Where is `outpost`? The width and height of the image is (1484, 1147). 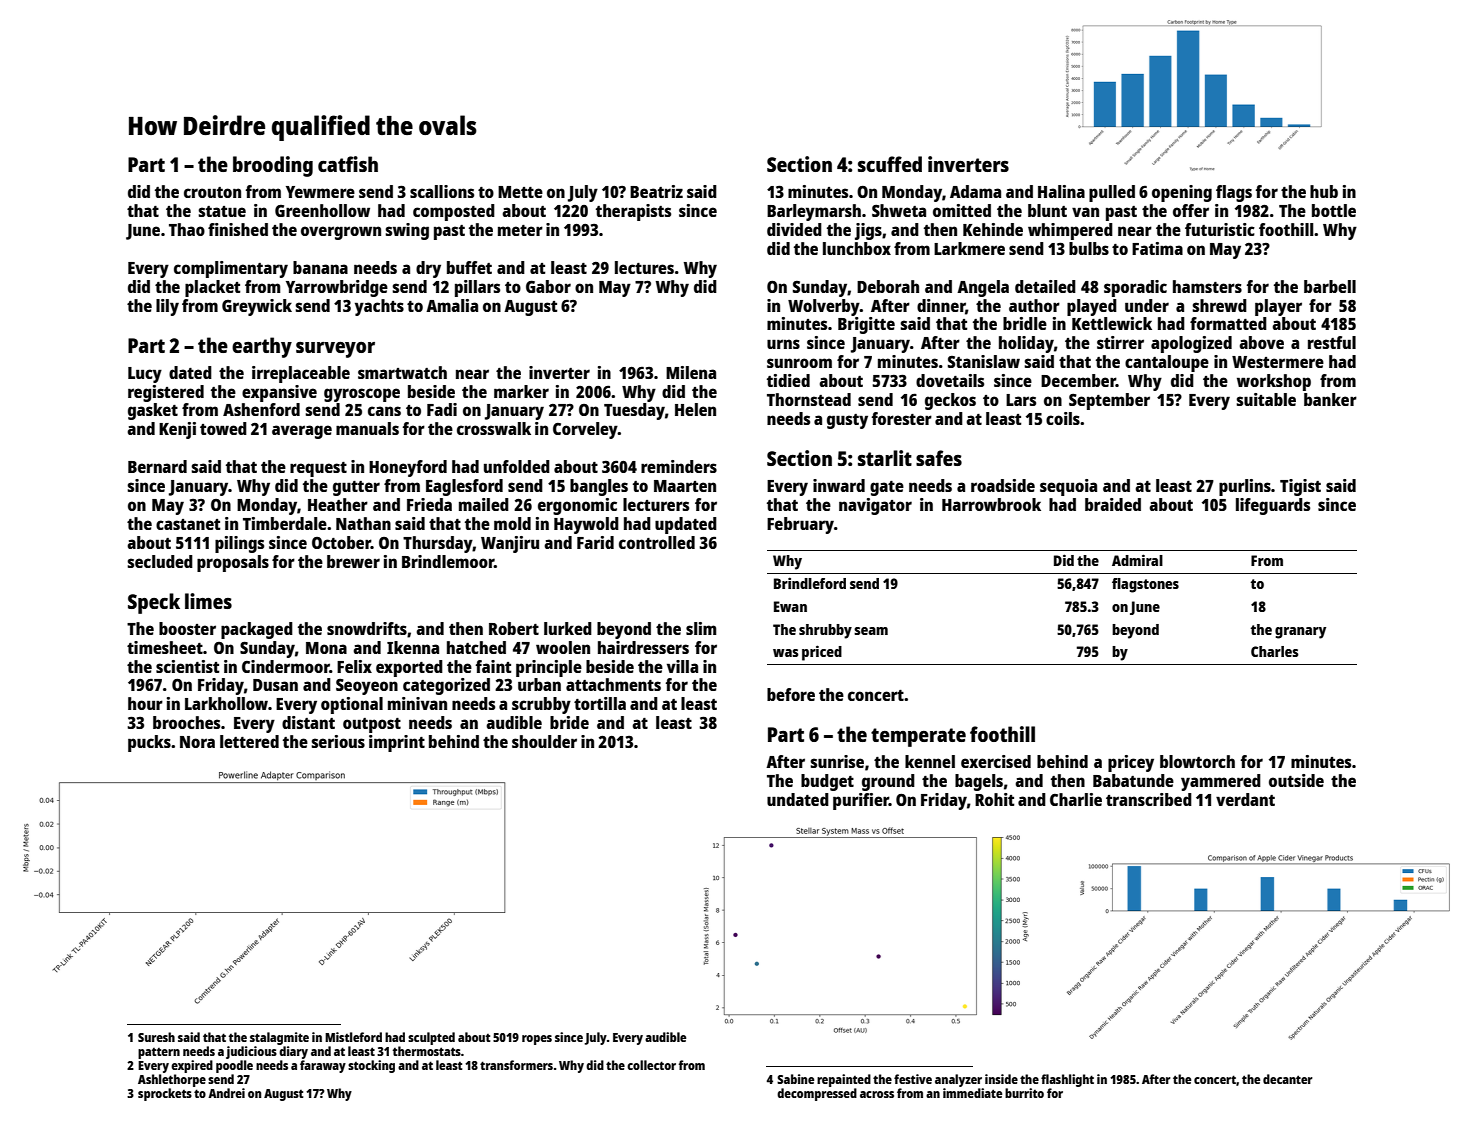 outpost is located at coordinates (372, 725).
